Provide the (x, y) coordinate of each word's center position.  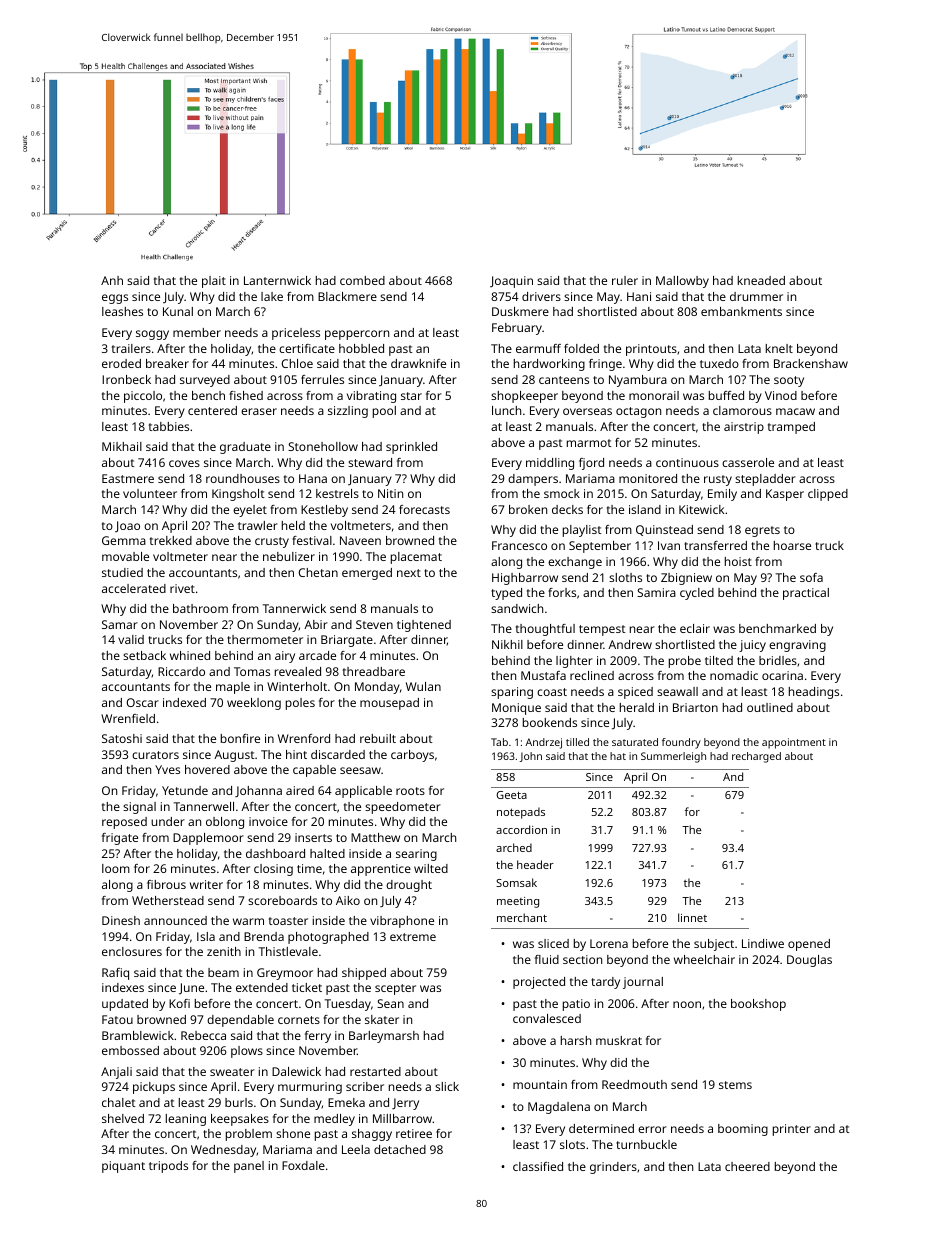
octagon (638, 412)
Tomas (252, 671)
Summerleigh (673, 757)
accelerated (134, 588)
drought (409, 886)
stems (735, 1085)
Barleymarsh (384, 1037)
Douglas (809, 961)
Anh (112, 280)
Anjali (116, 1073)
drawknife (418, 363)
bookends (550, 722)
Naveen (360, 540)
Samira (656, 592)
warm (248, 921)
